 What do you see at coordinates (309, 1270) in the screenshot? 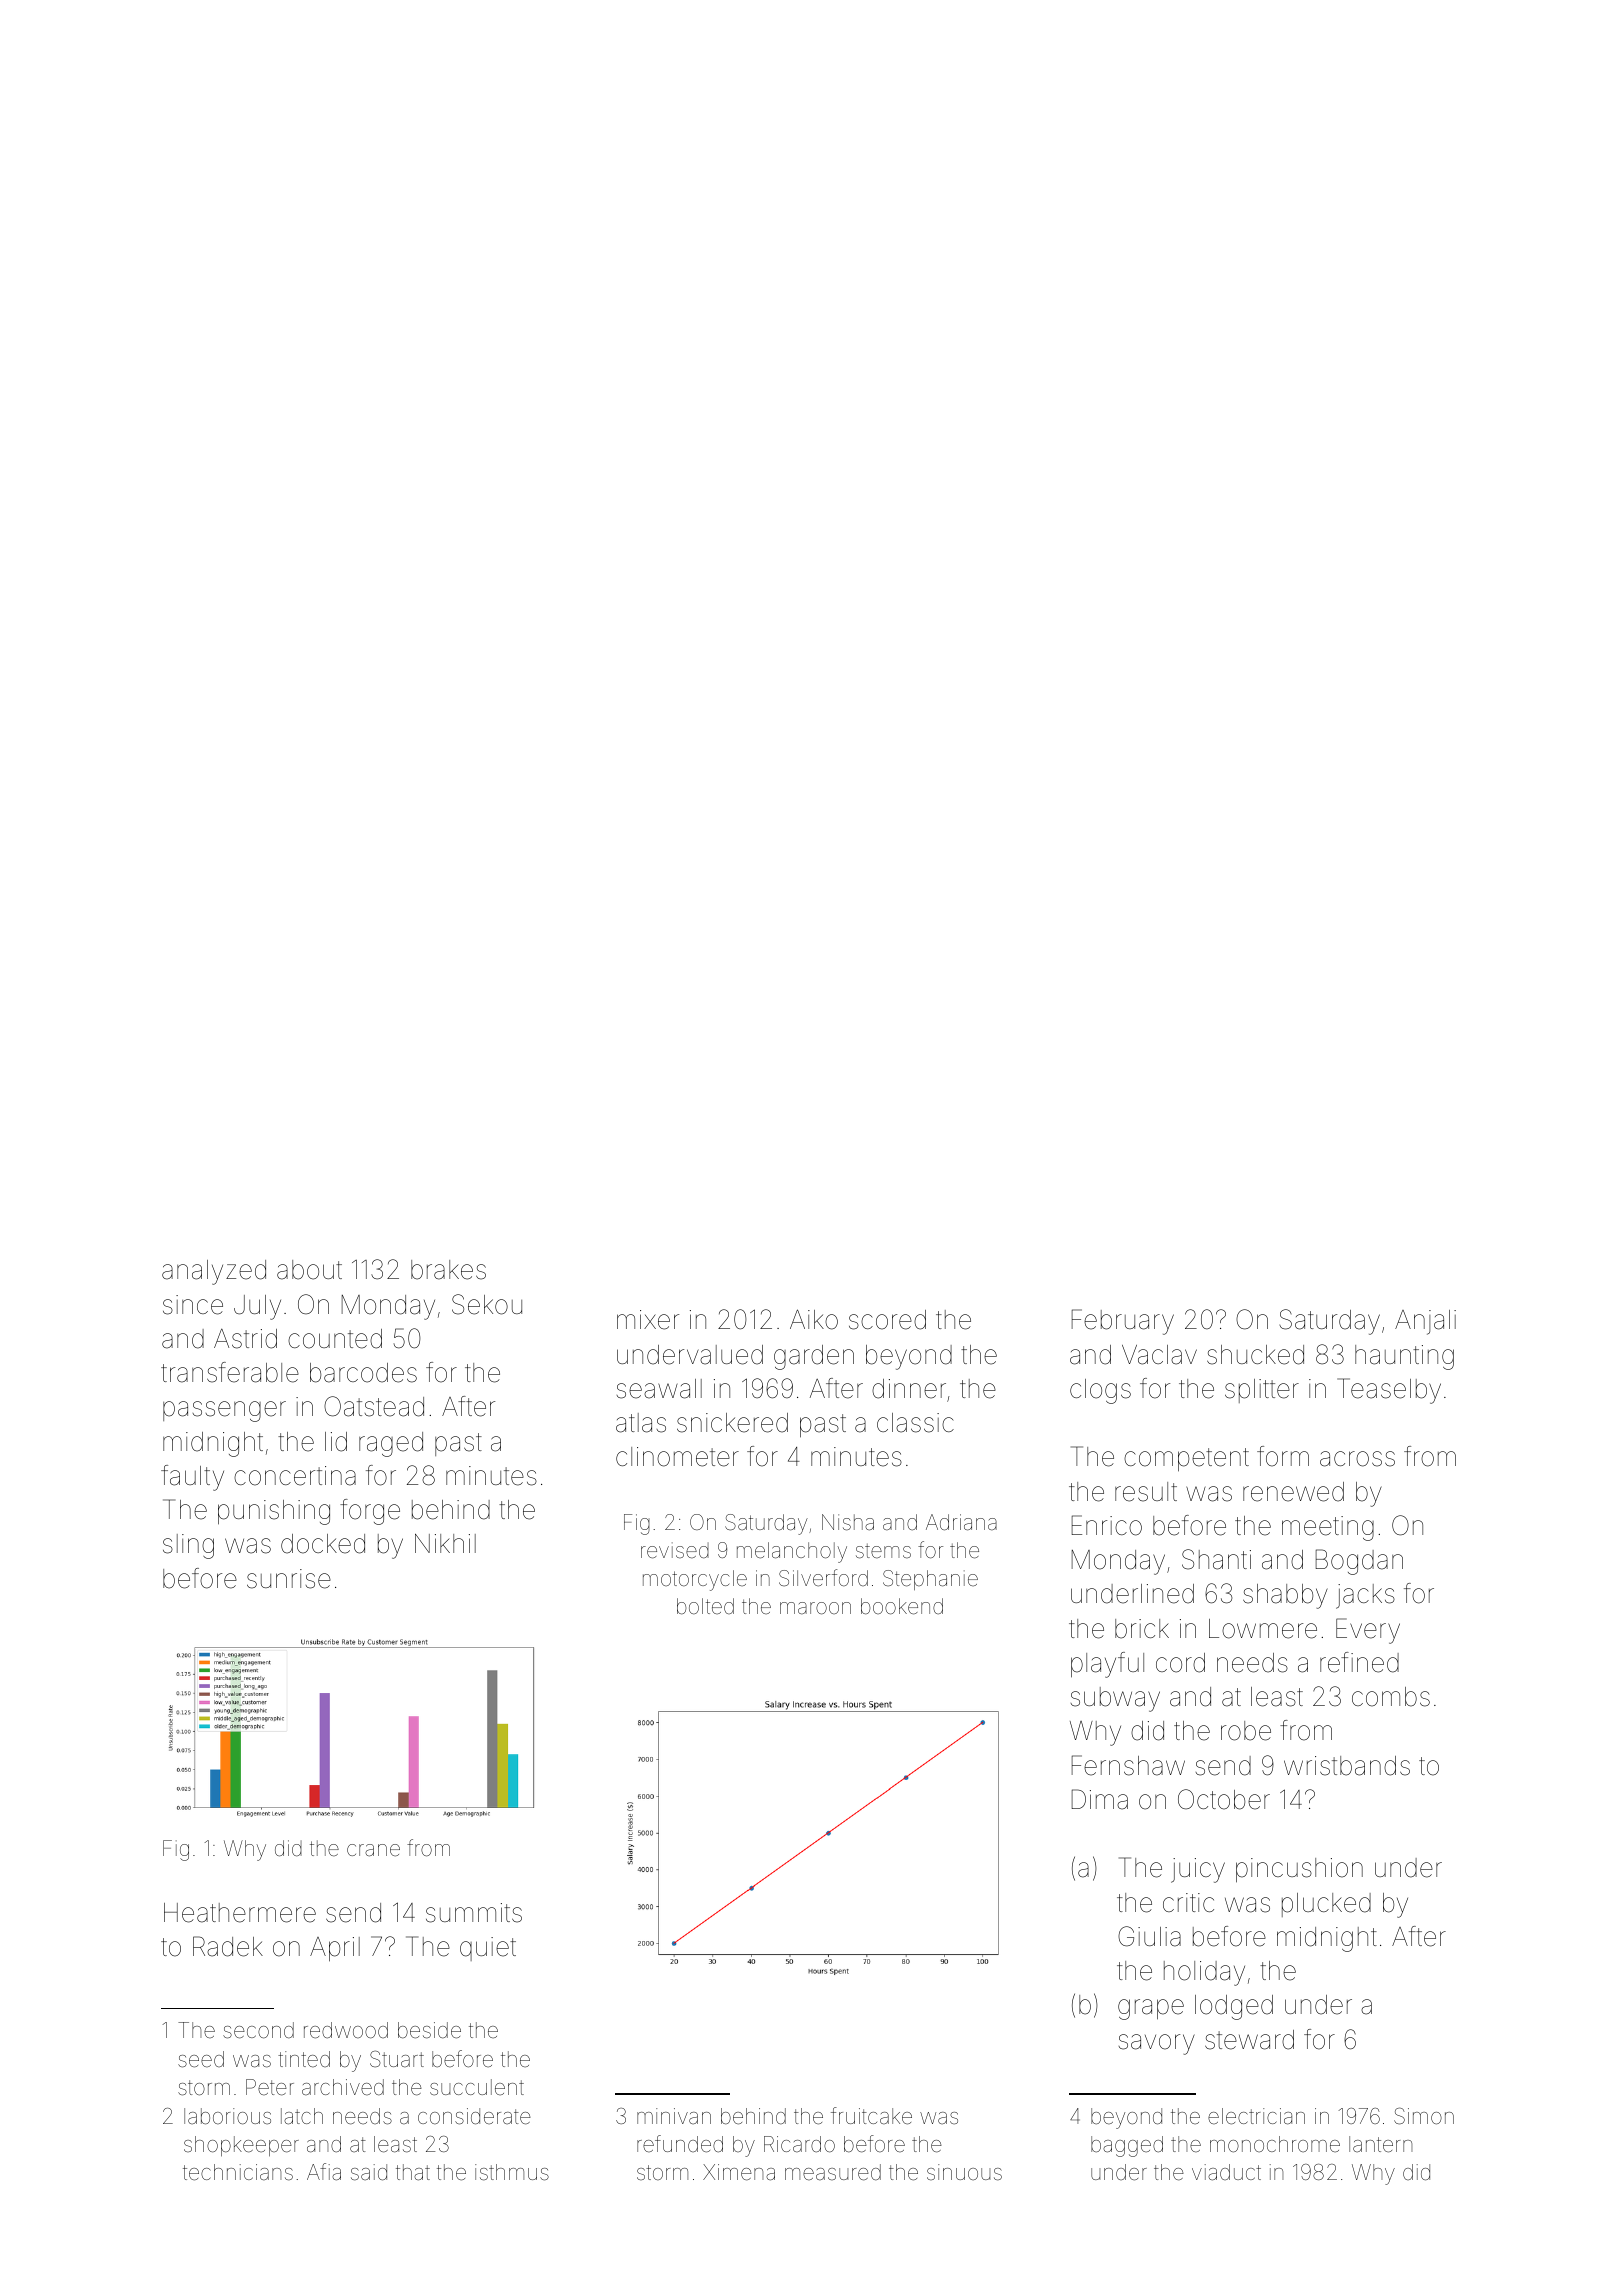
I see `about` at bounding box center [309, 1270].
